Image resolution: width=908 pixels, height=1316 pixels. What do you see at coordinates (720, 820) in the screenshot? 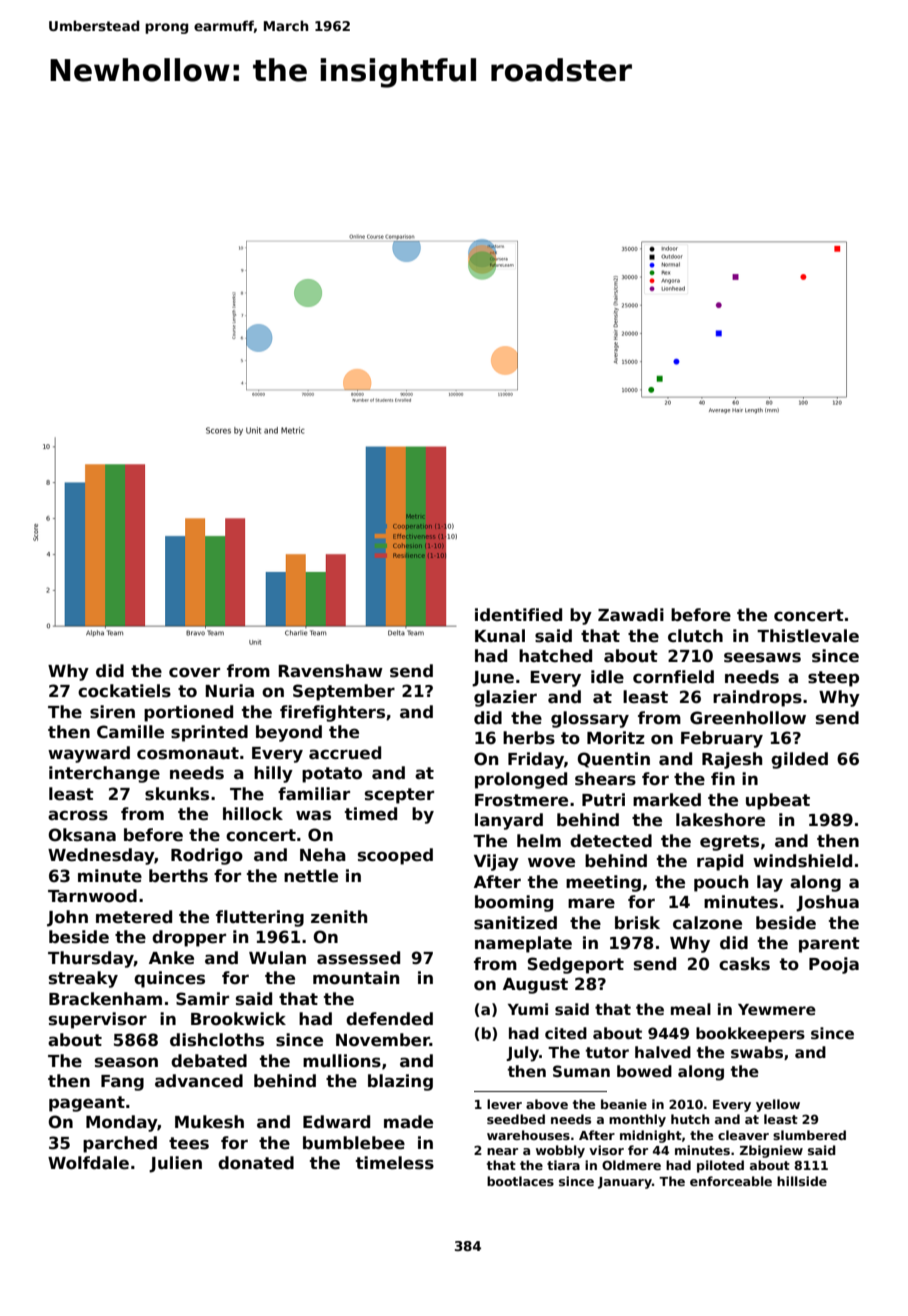
I see `lakeshore` at bounding box center [720, 820].
